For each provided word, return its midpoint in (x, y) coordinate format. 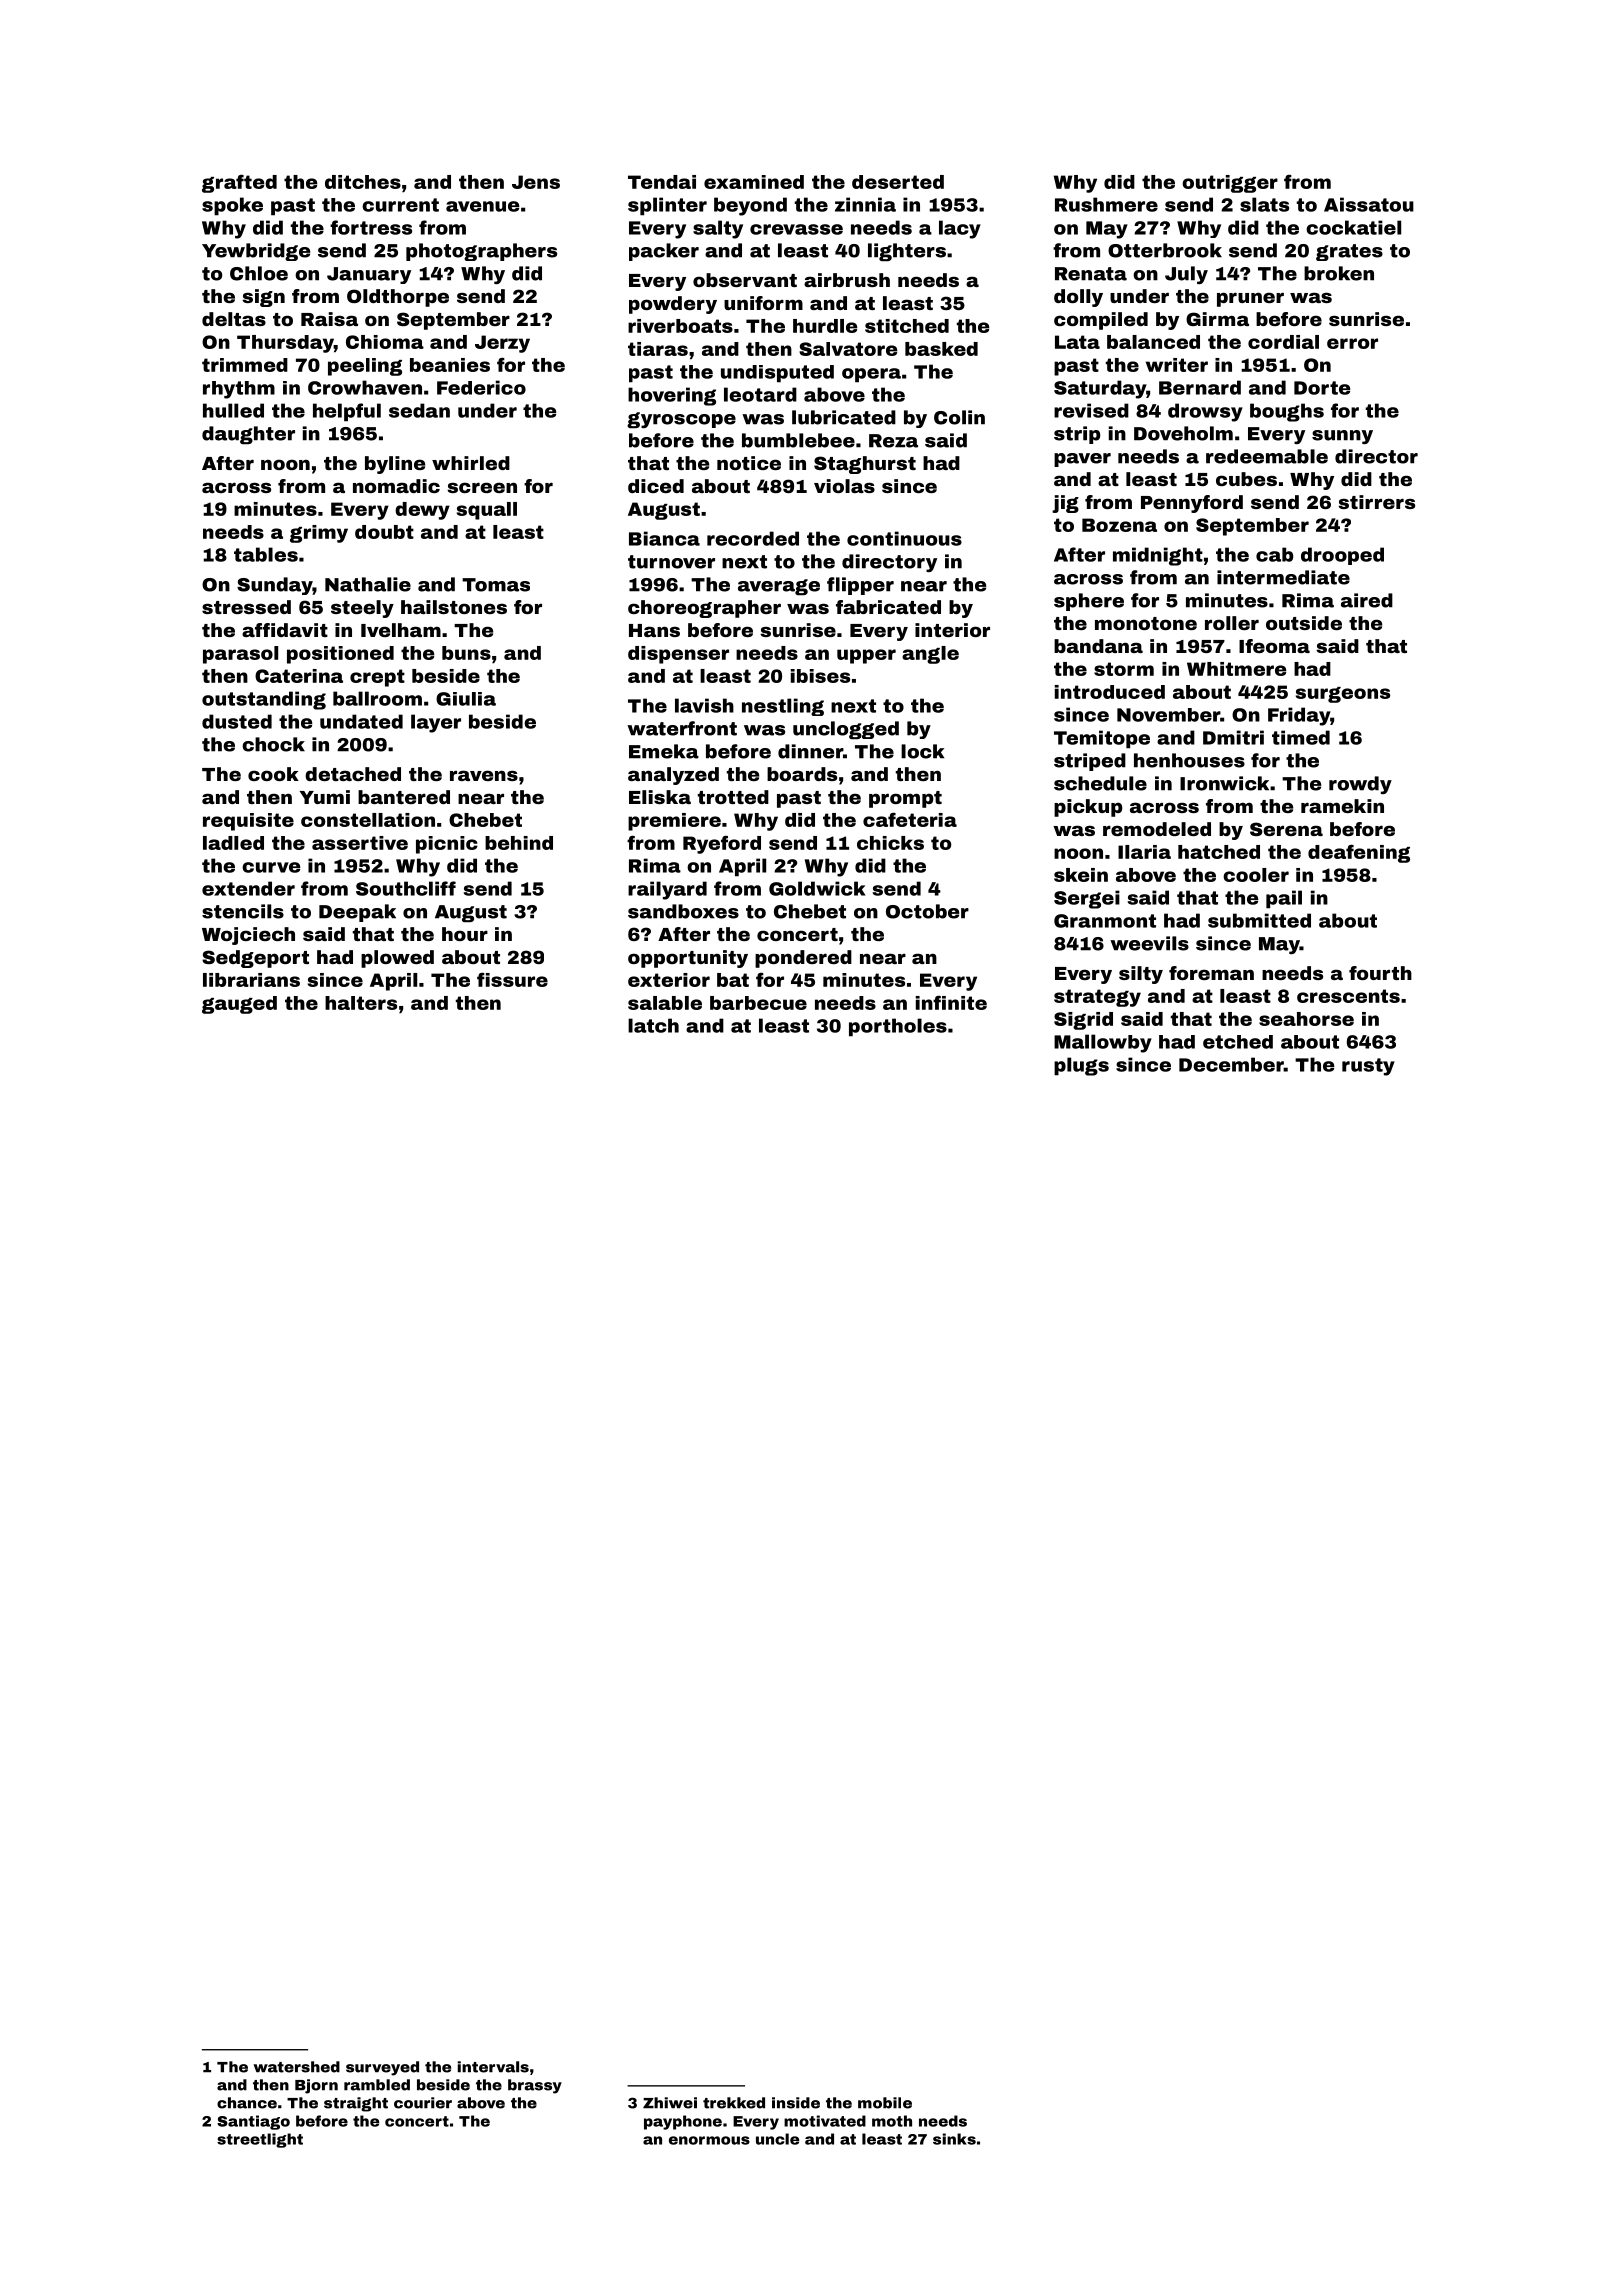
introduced (1110, 692)
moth (892, 2121)
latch (653, 1025)
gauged (239, 1005)
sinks (954, 2139)
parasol (240, 655)
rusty (1368, 1067)
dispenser (678, 655)
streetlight (260, 2140)
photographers (481, 252)
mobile (885, 2103)
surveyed (382, 2068)
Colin (959, 417)
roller (1232, 623)
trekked (734, 2103)
